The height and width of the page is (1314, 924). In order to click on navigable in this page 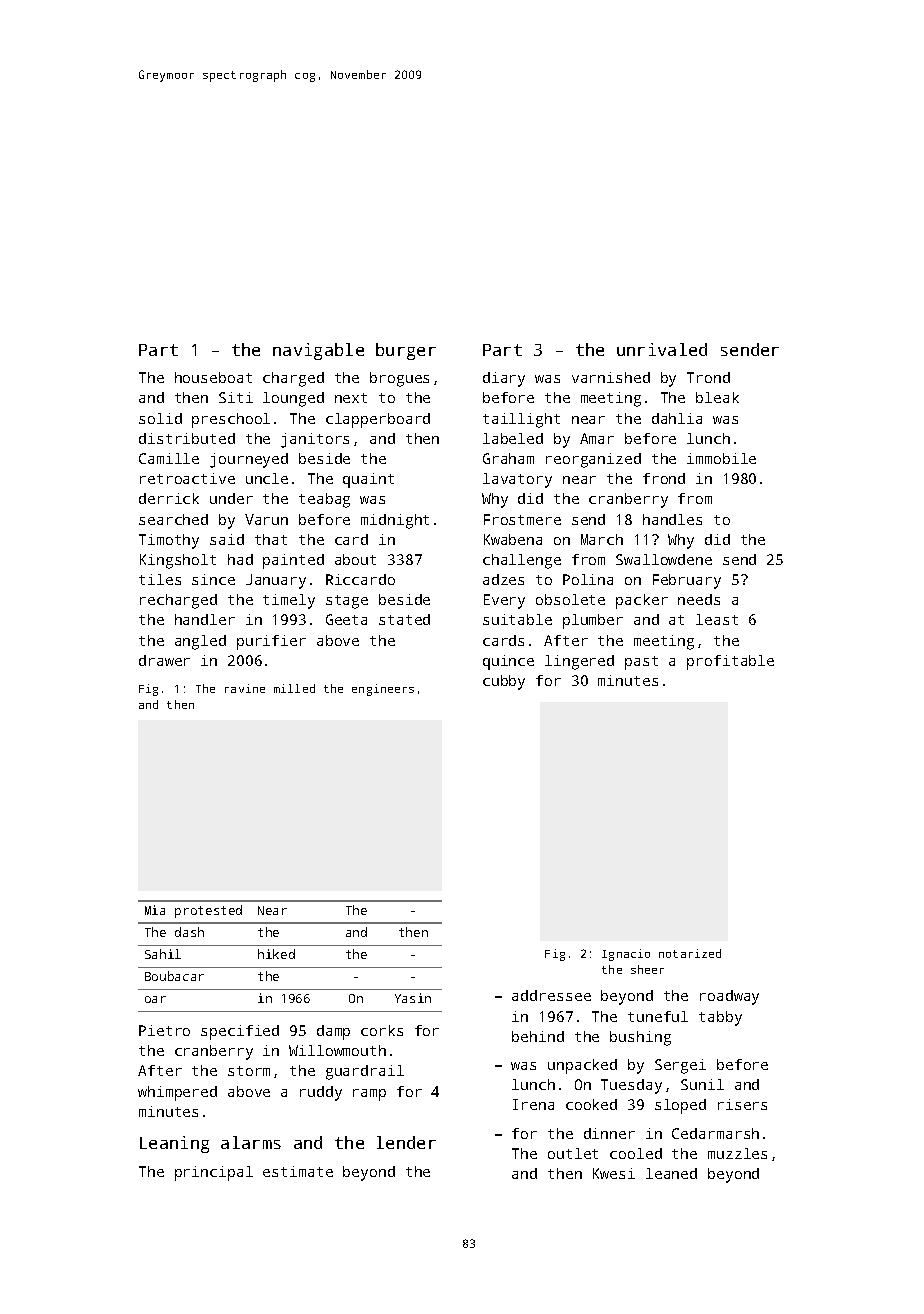, I will do `click(318, 351)`.
